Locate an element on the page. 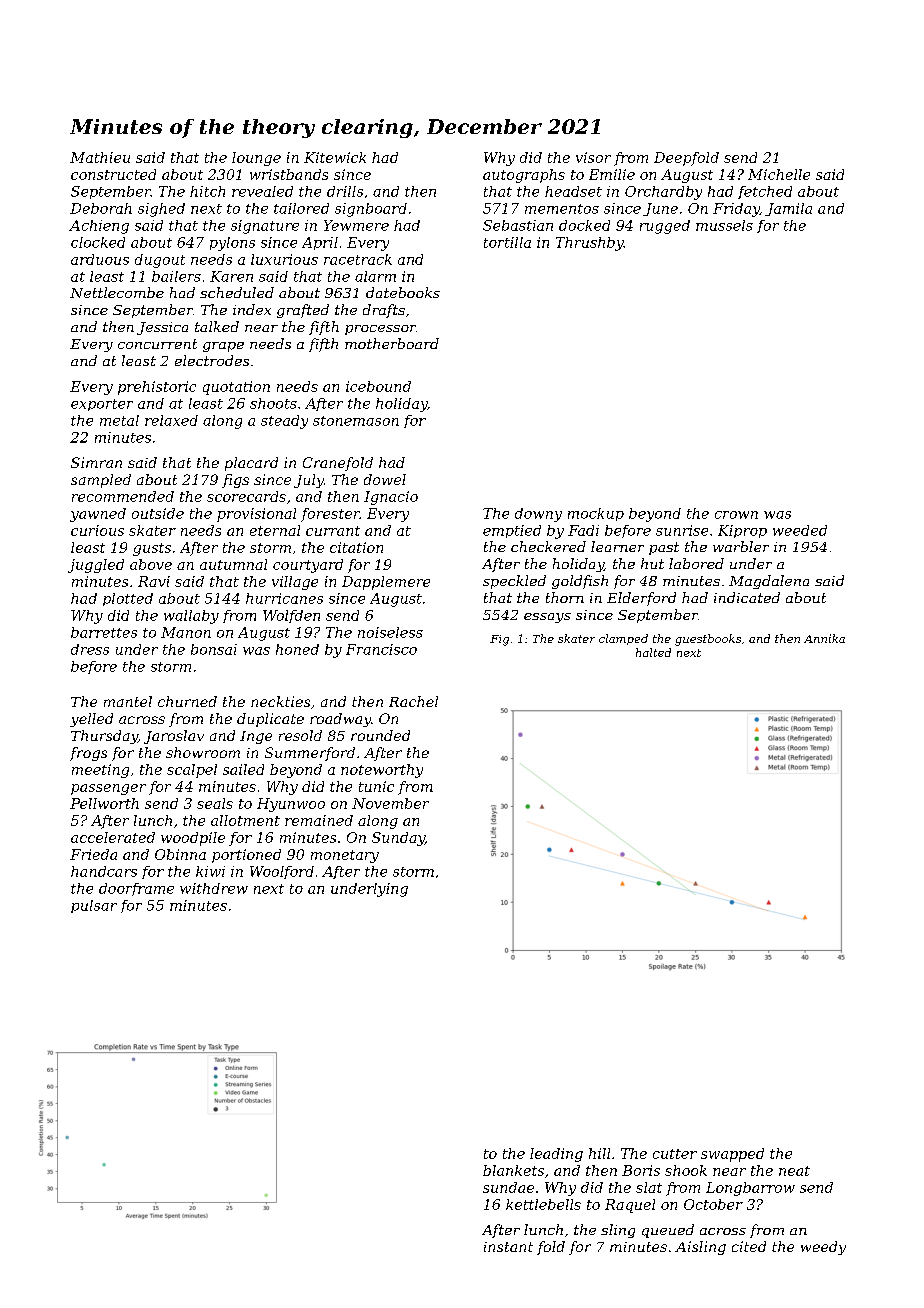 This document has width=924, height=1308. instant is located at coordinates (508, 1247).
